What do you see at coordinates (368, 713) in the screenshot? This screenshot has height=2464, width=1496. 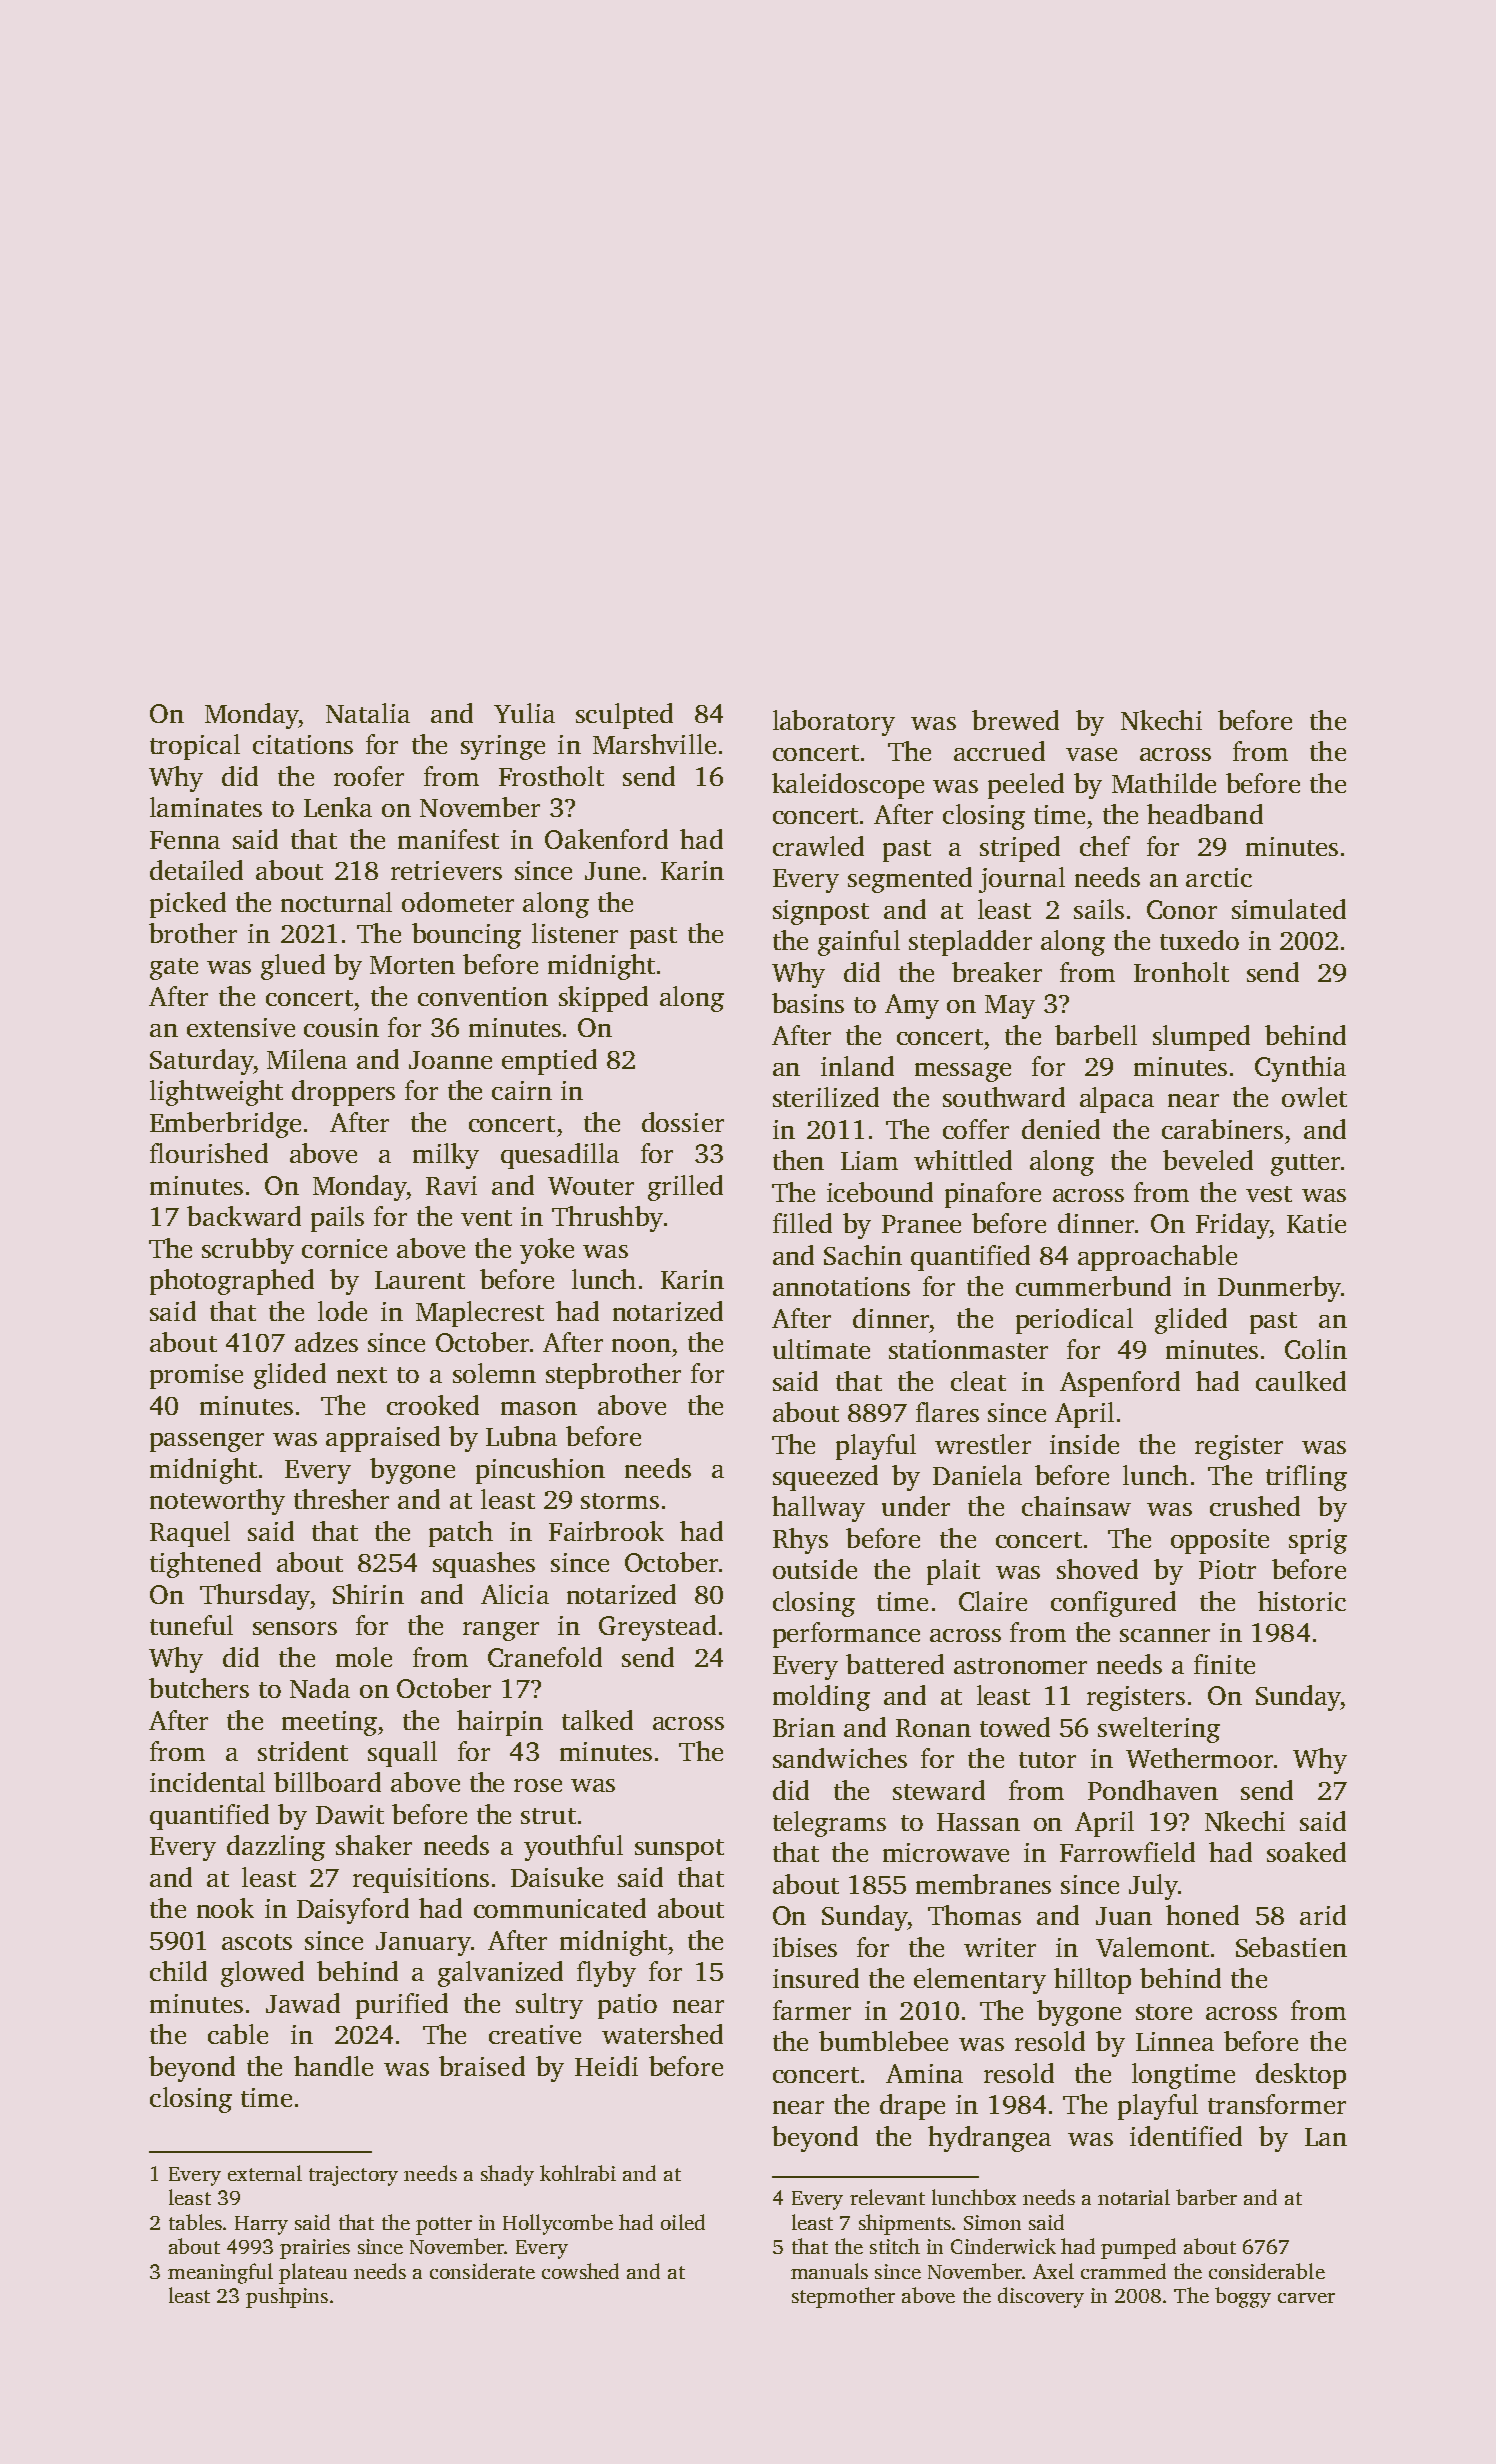 I see `Natalia` at bounding box center [368, 713].
